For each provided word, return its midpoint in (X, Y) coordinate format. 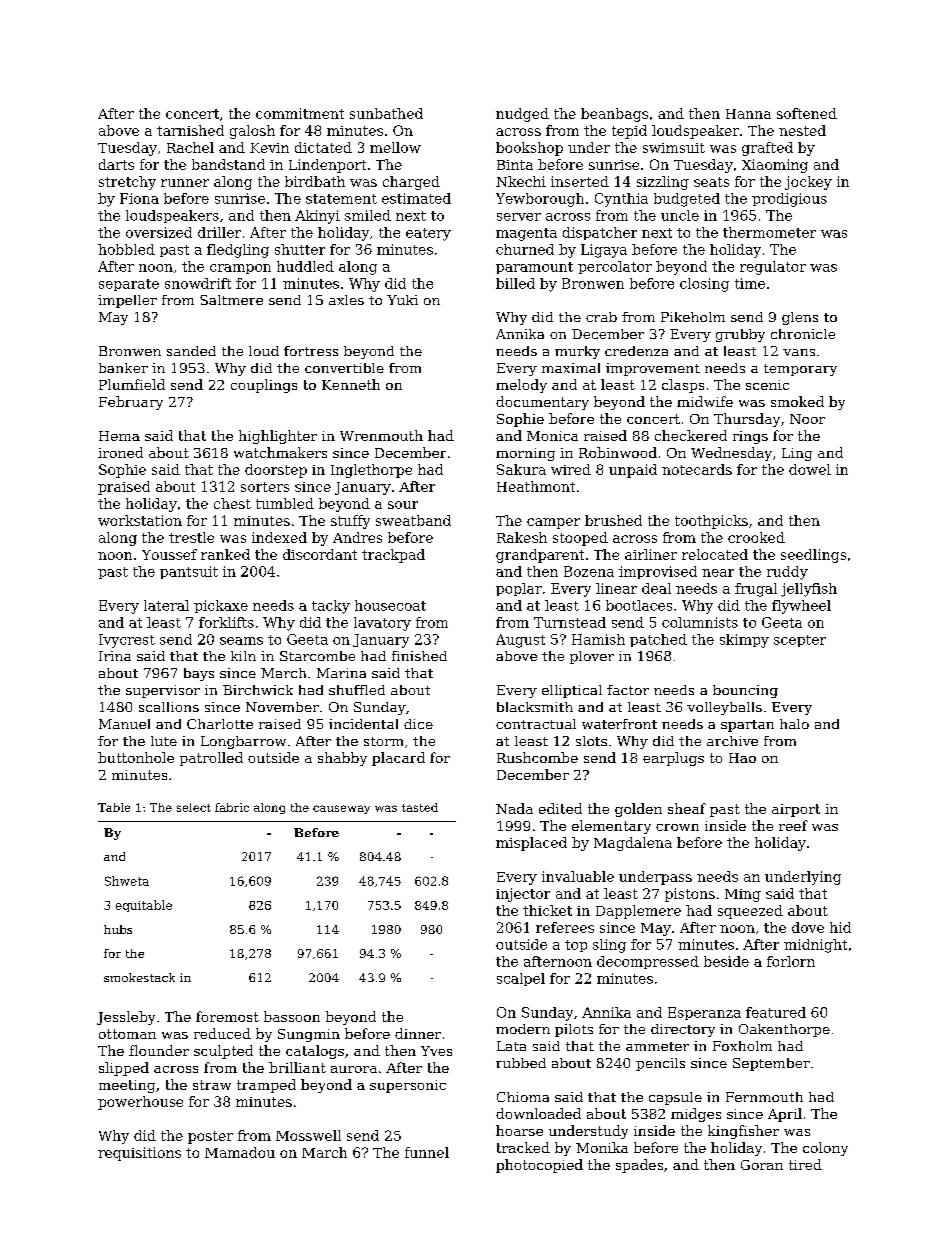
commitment (300, 113)
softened (807, 113)
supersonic (408, 1086)
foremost (227, 1016)
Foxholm (742, 1046)
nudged (522, 115)
